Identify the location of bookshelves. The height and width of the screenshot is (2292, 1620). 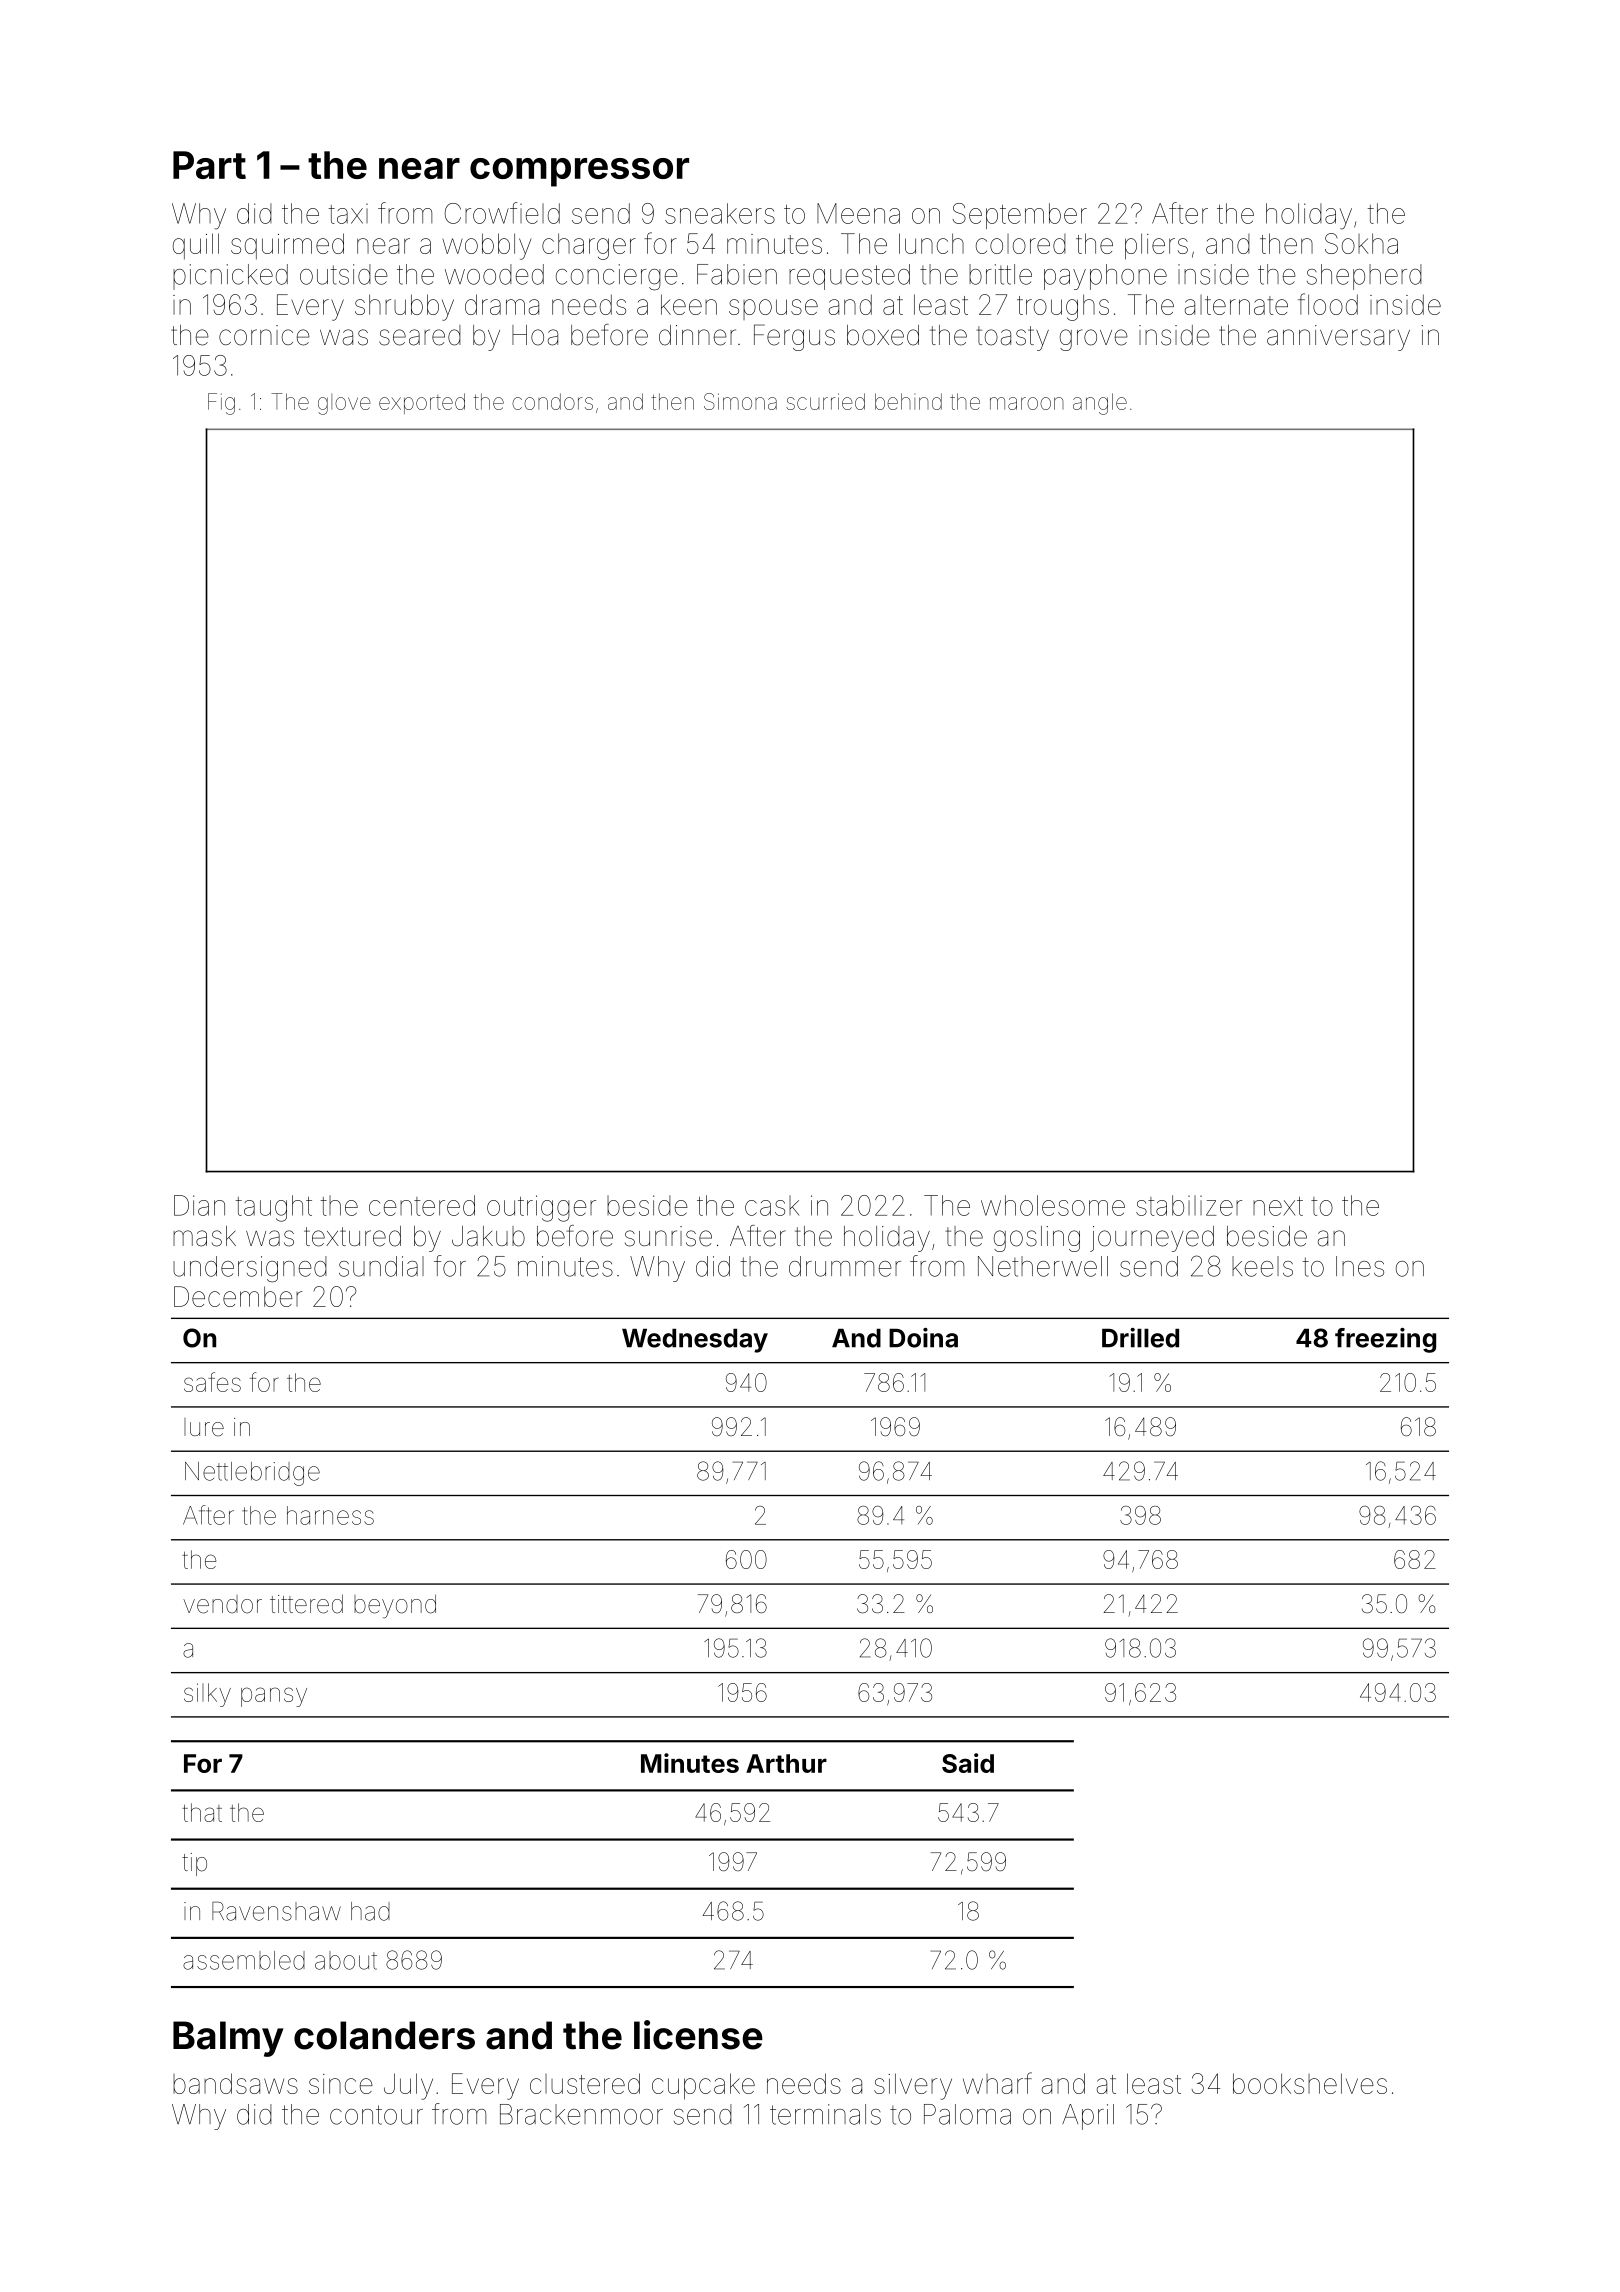
(1310, 2083).
